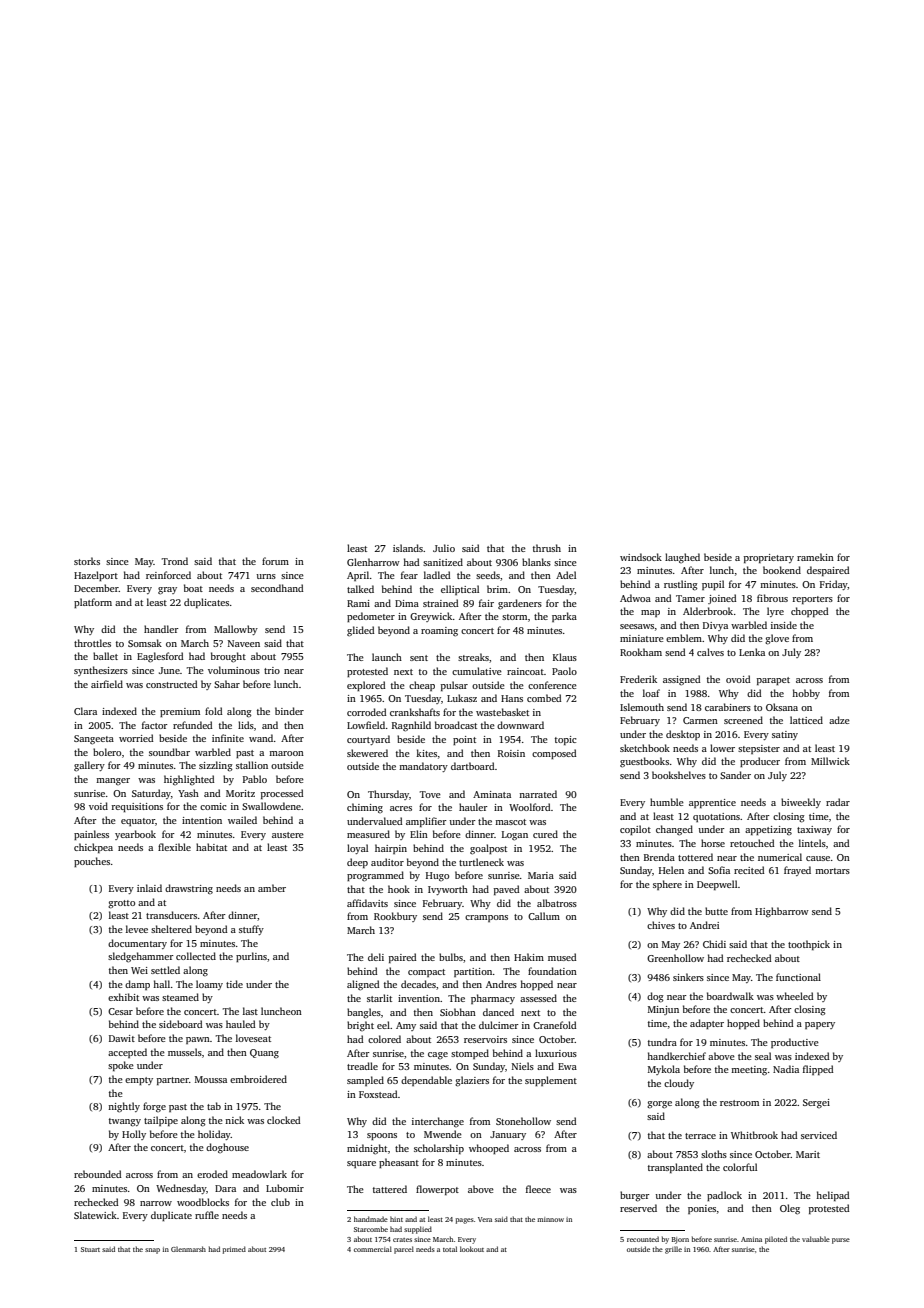  I want to click on combed, so click(544, 698).
